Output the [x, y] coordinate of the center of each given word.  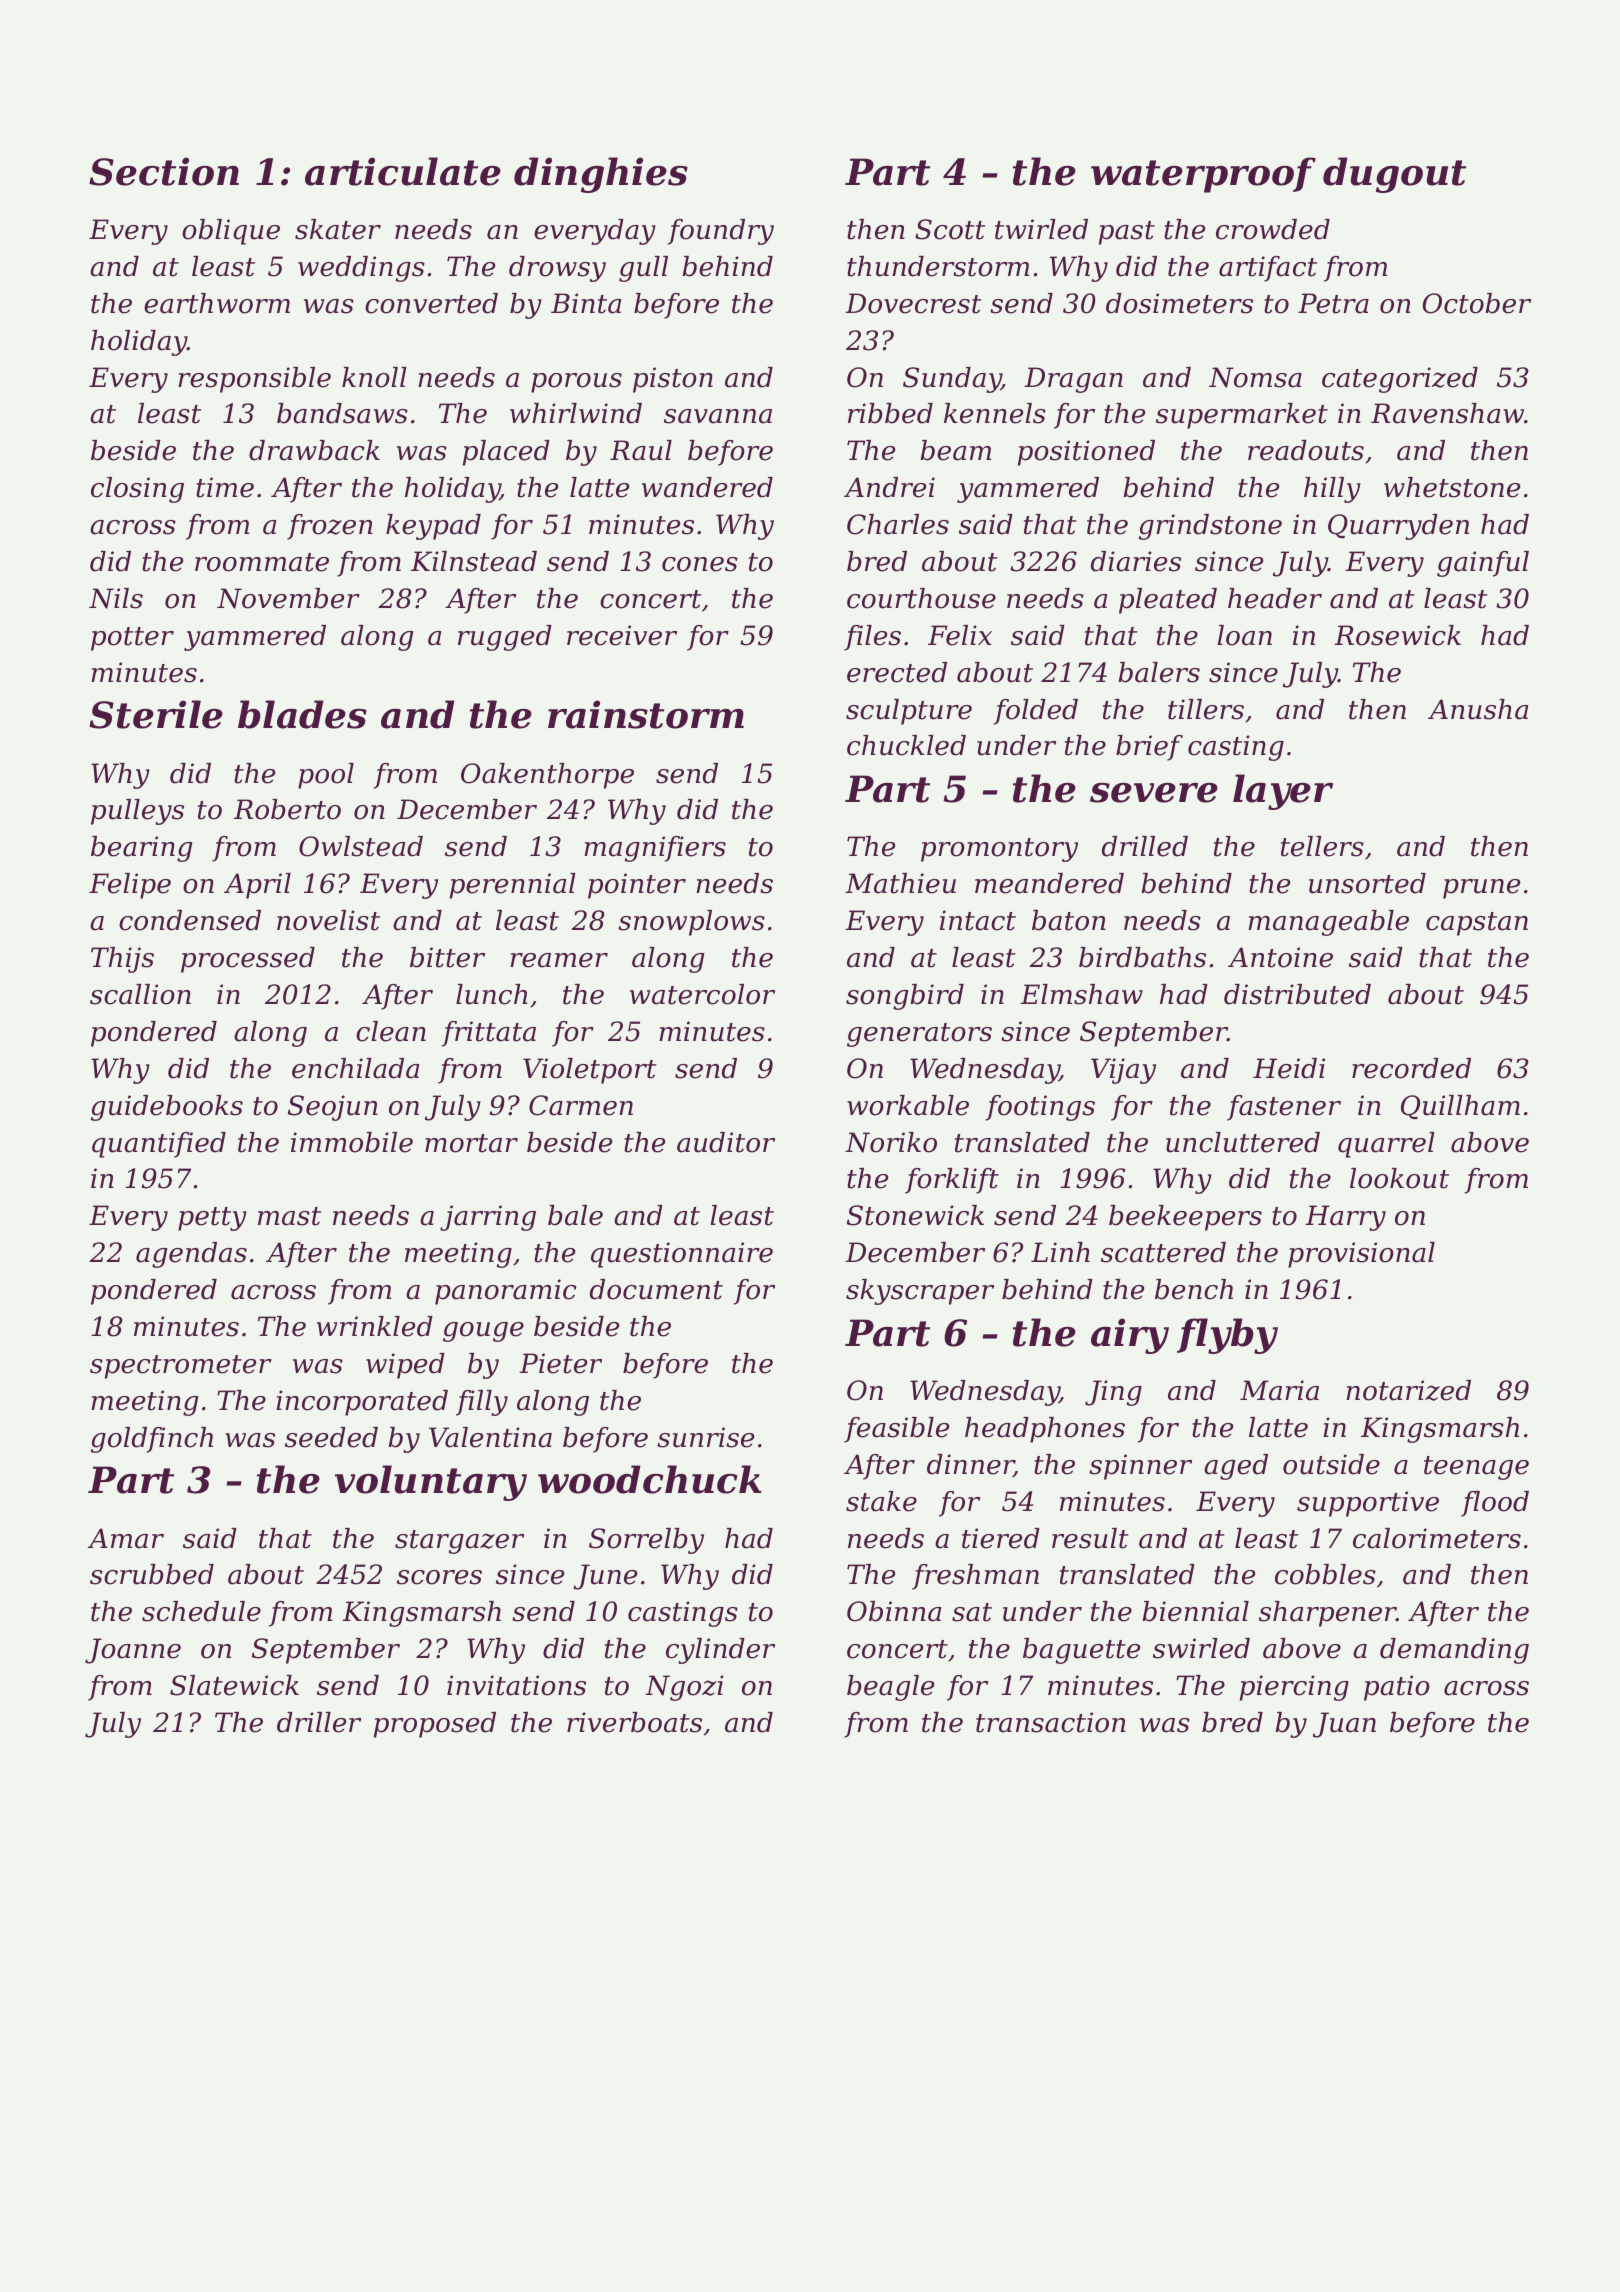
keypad [433, 527]
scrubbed [152, 1574]
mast [289, 1216]
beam [955, 450]
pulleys [137, 812]
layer [1283, 792]
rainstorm [646, 714]
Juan [1344, 1725]
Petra [1333, 303]
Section [164, 171]
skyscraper [920, 1292]
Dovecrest [913, 303]
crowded [1273, 229]
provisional [1361, 1255]
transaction [1051, 1722]
